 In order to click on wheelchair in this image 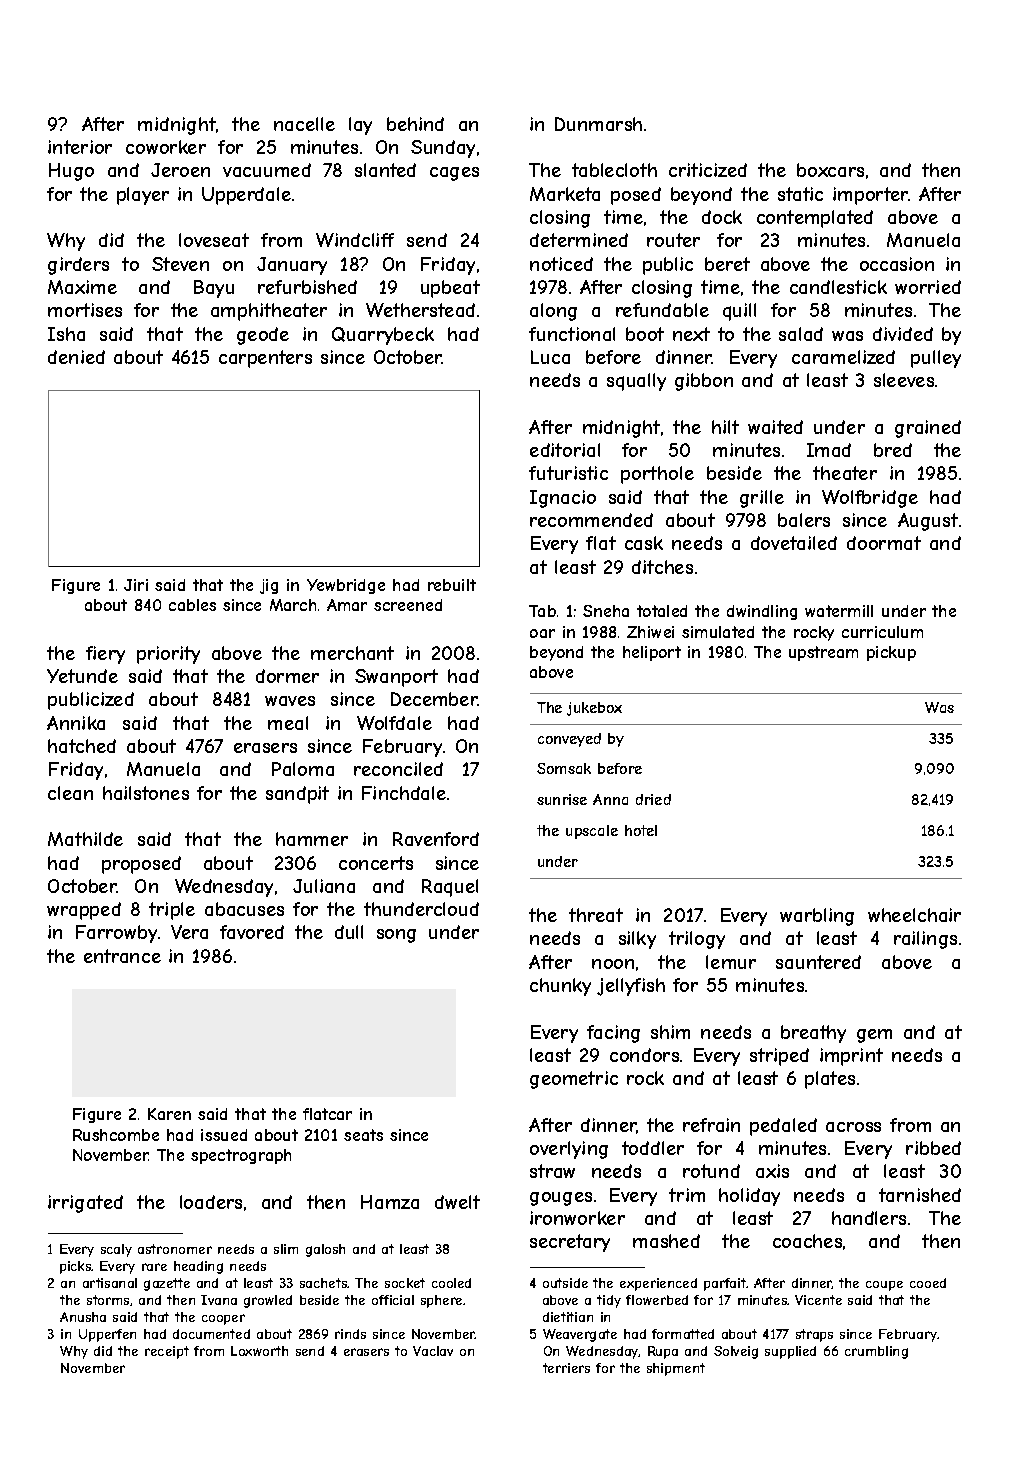, I will do `click(914, 915)`.
